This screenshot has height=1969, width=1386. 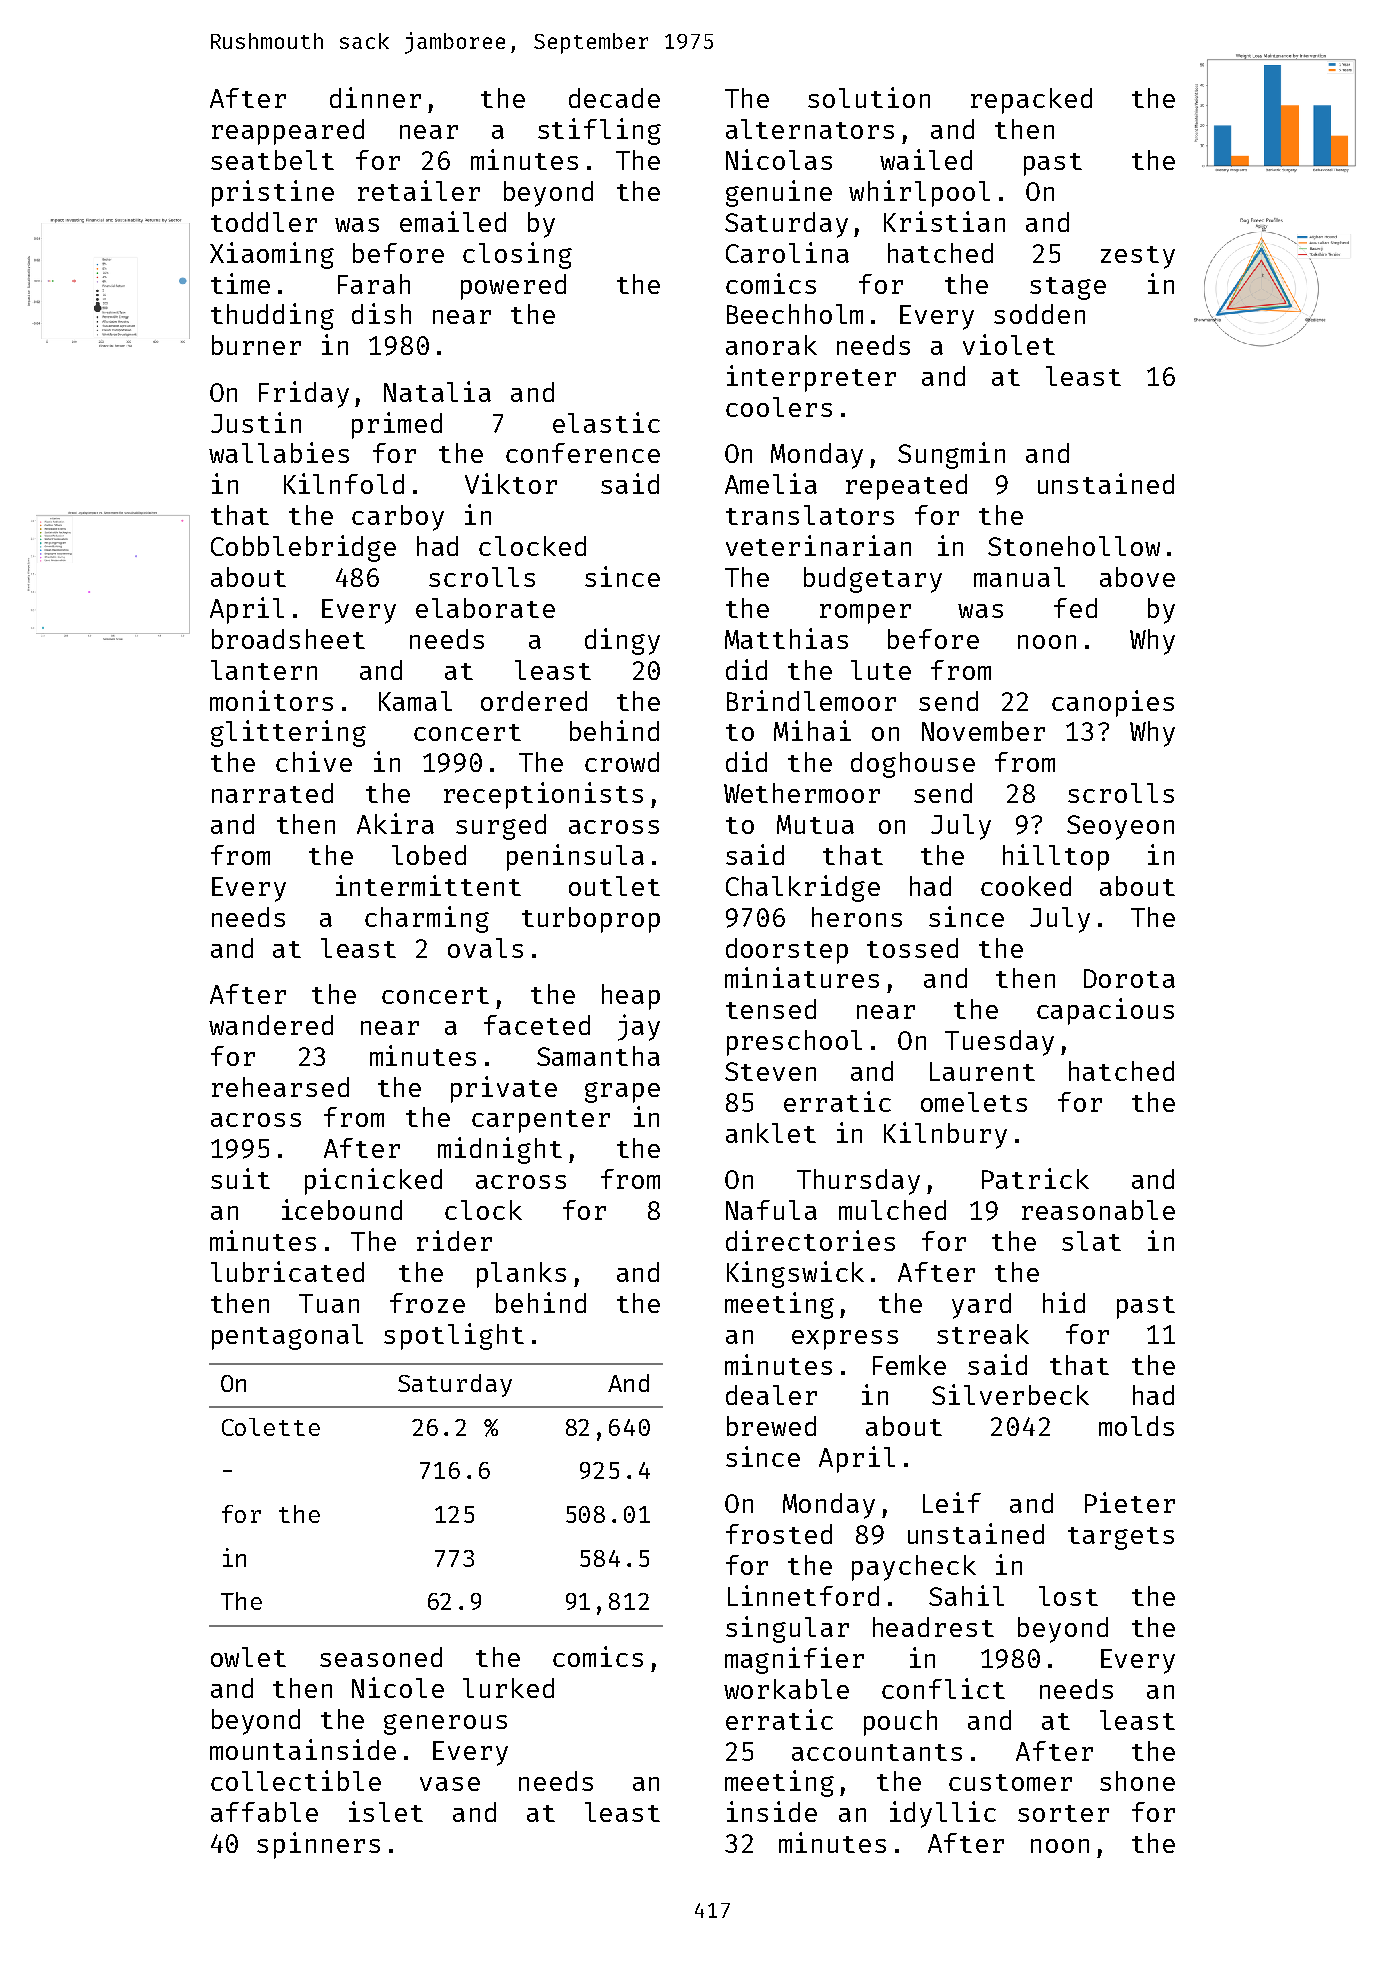 I want to click on monitors, so click(x=271, y=700).
